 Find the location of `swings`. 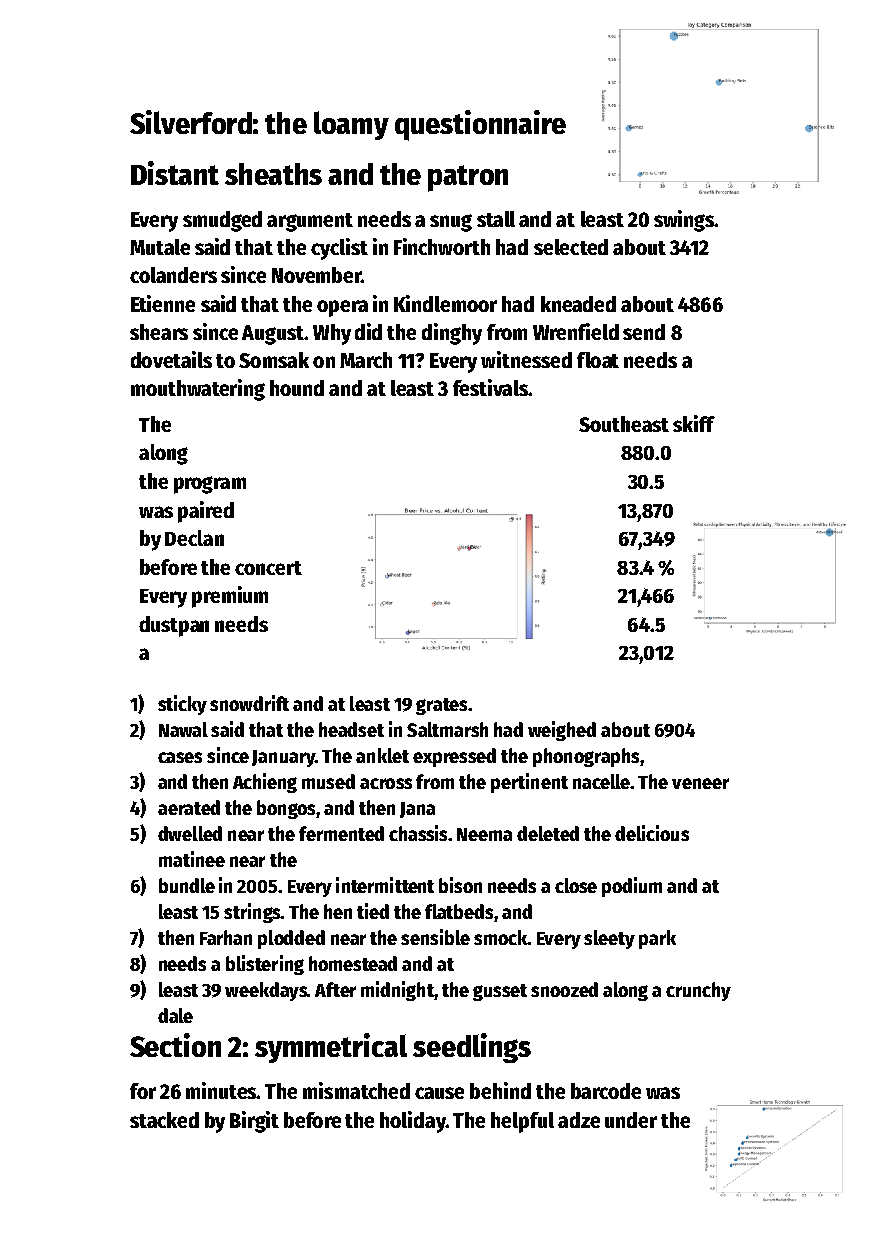

swings is located at coordinates (684, 221).
